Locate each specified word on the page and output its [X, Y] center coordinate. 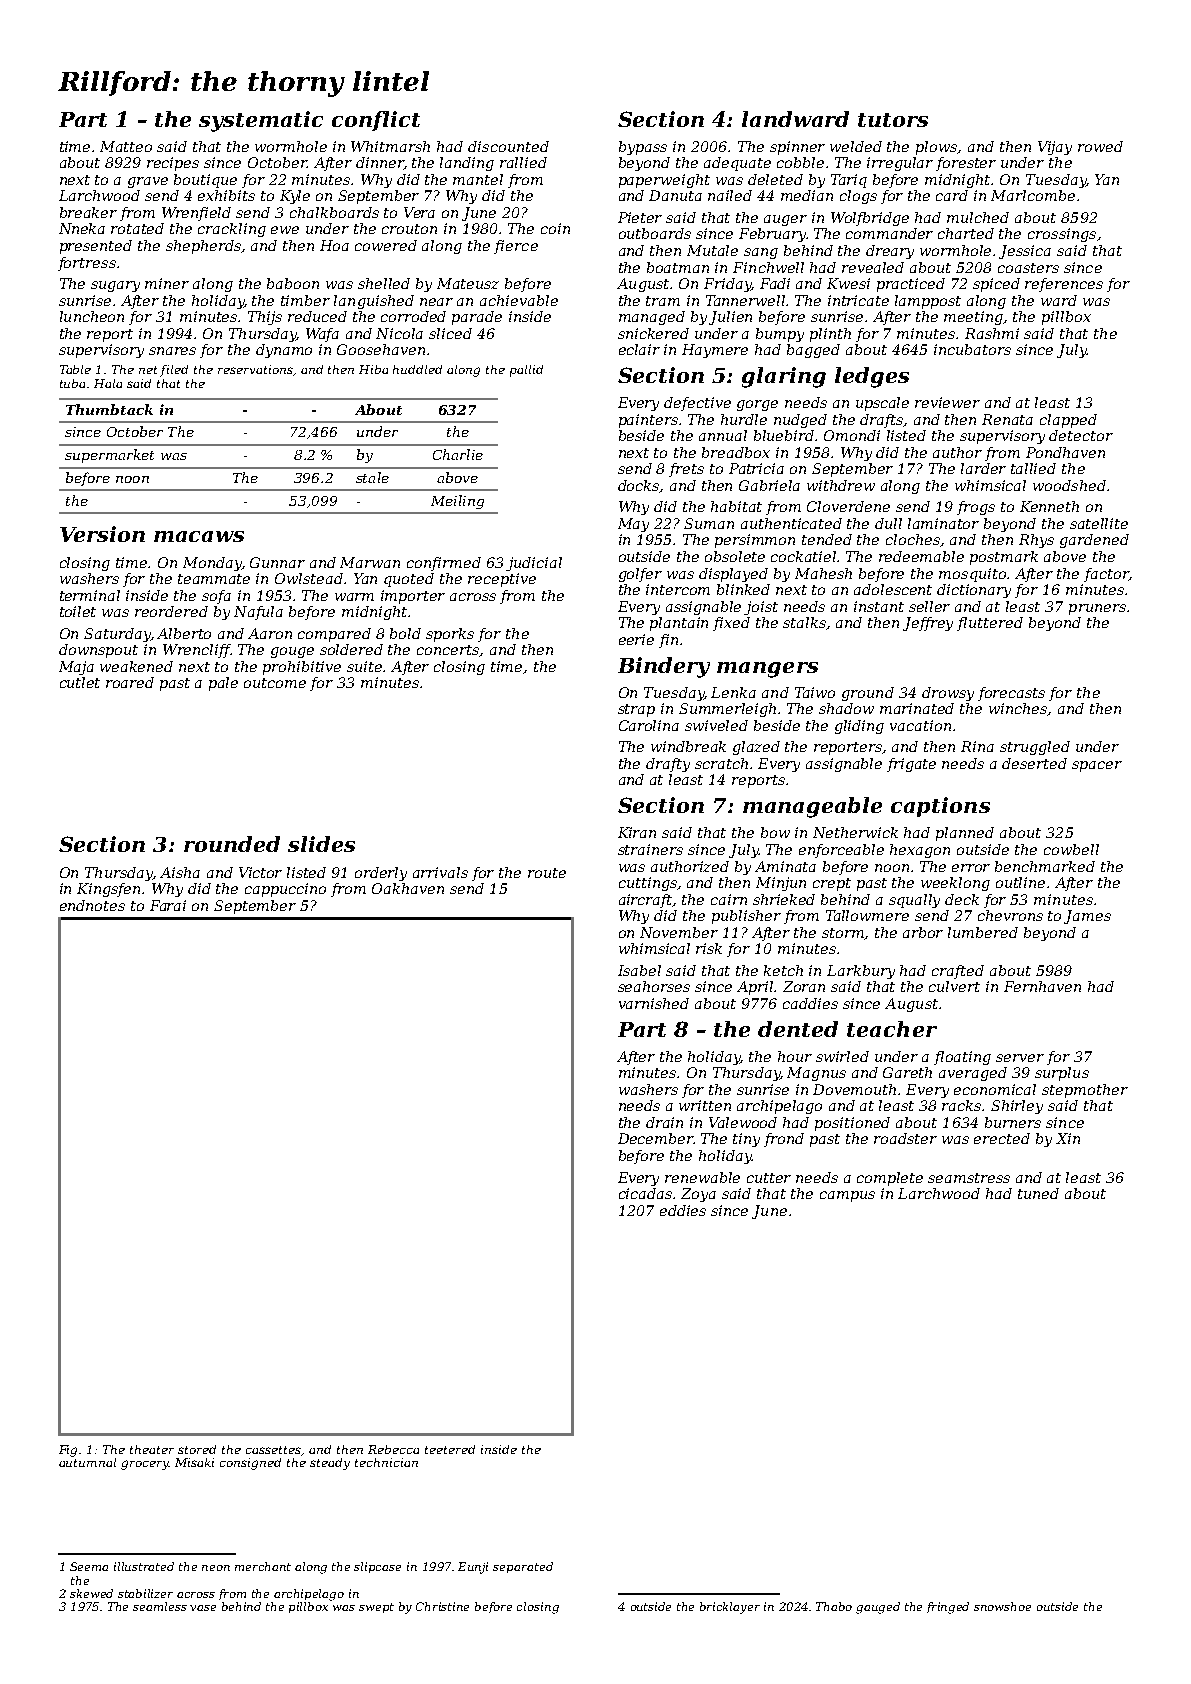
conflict [376, 121]
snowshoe [1002, 1606]
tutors [893, 120]
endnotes [92, 905]
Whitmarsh [390, 146]
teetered [450, 1449]
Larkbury [861, 972]
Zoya [698, 1195]
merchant [263, 1566]
